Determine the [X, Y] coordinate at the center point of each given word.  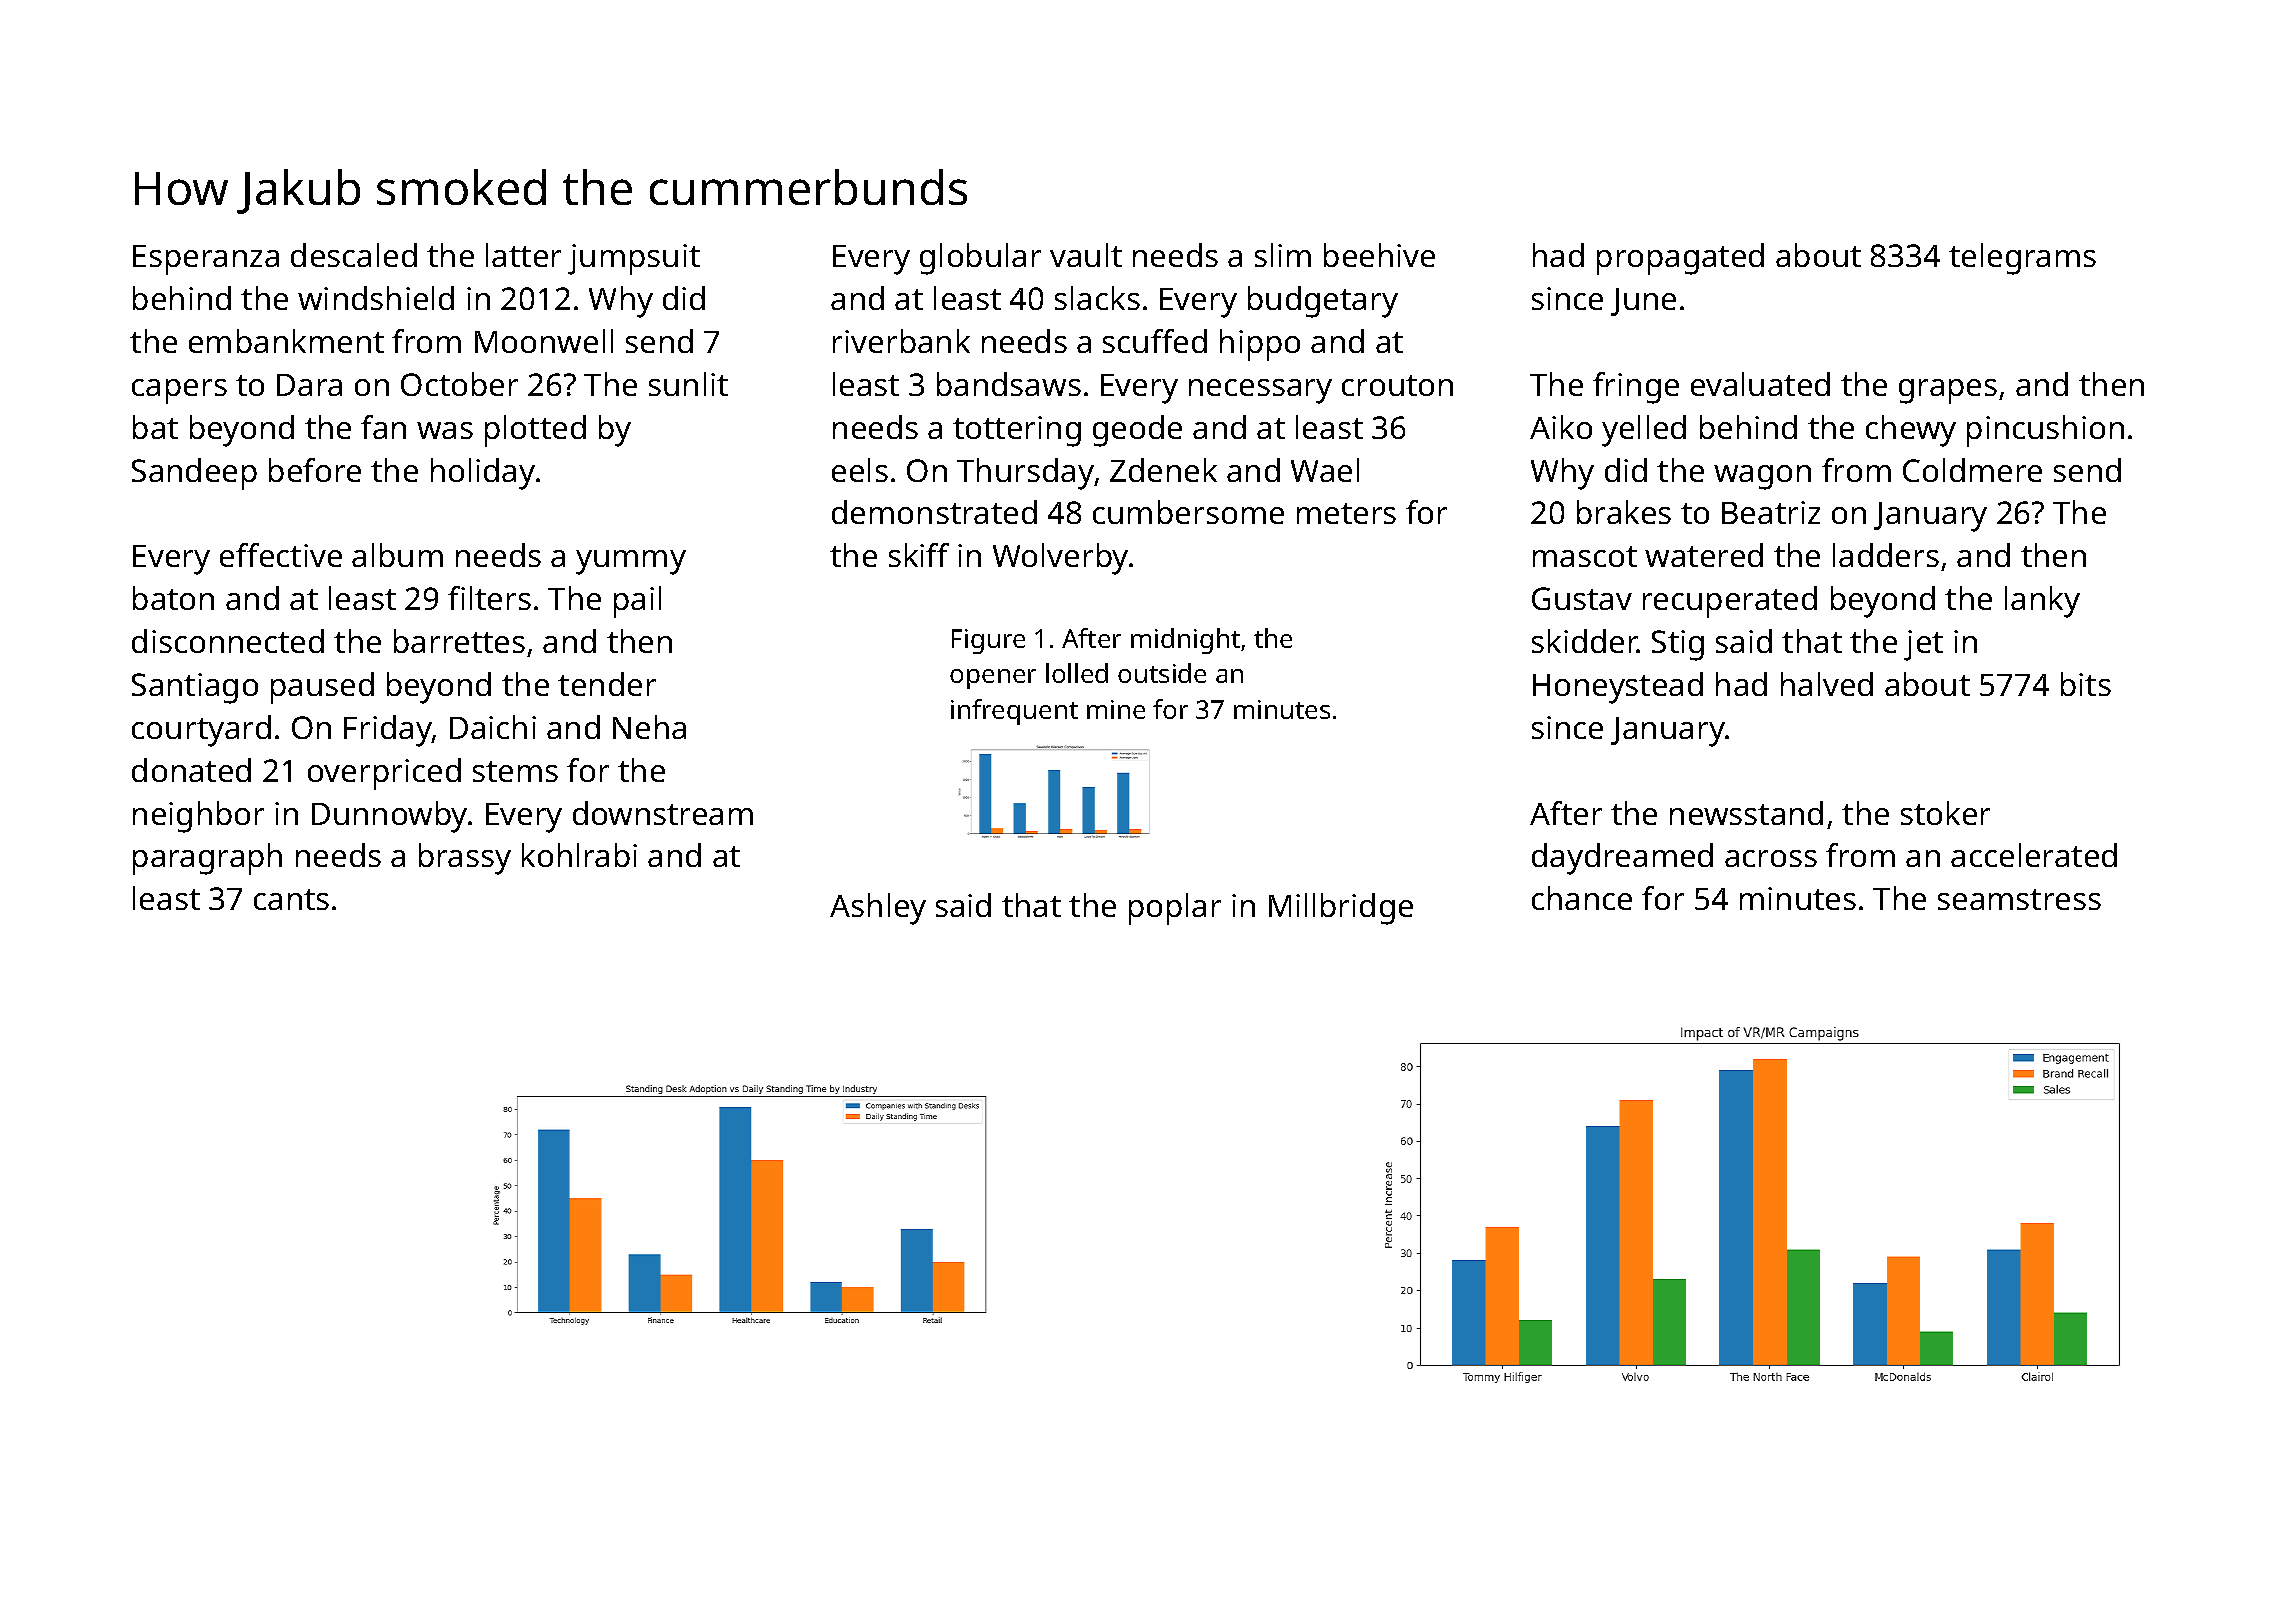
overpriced [384, 774]
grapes [1948, 391]
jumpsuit [634, 259]
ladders [1886, 555]
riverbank [901, 341]
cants [291, 899]
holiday [483, 474]
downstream [663, 813]
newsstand [1746, 813]
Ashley [878, 909]
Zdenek [1163, 470]
